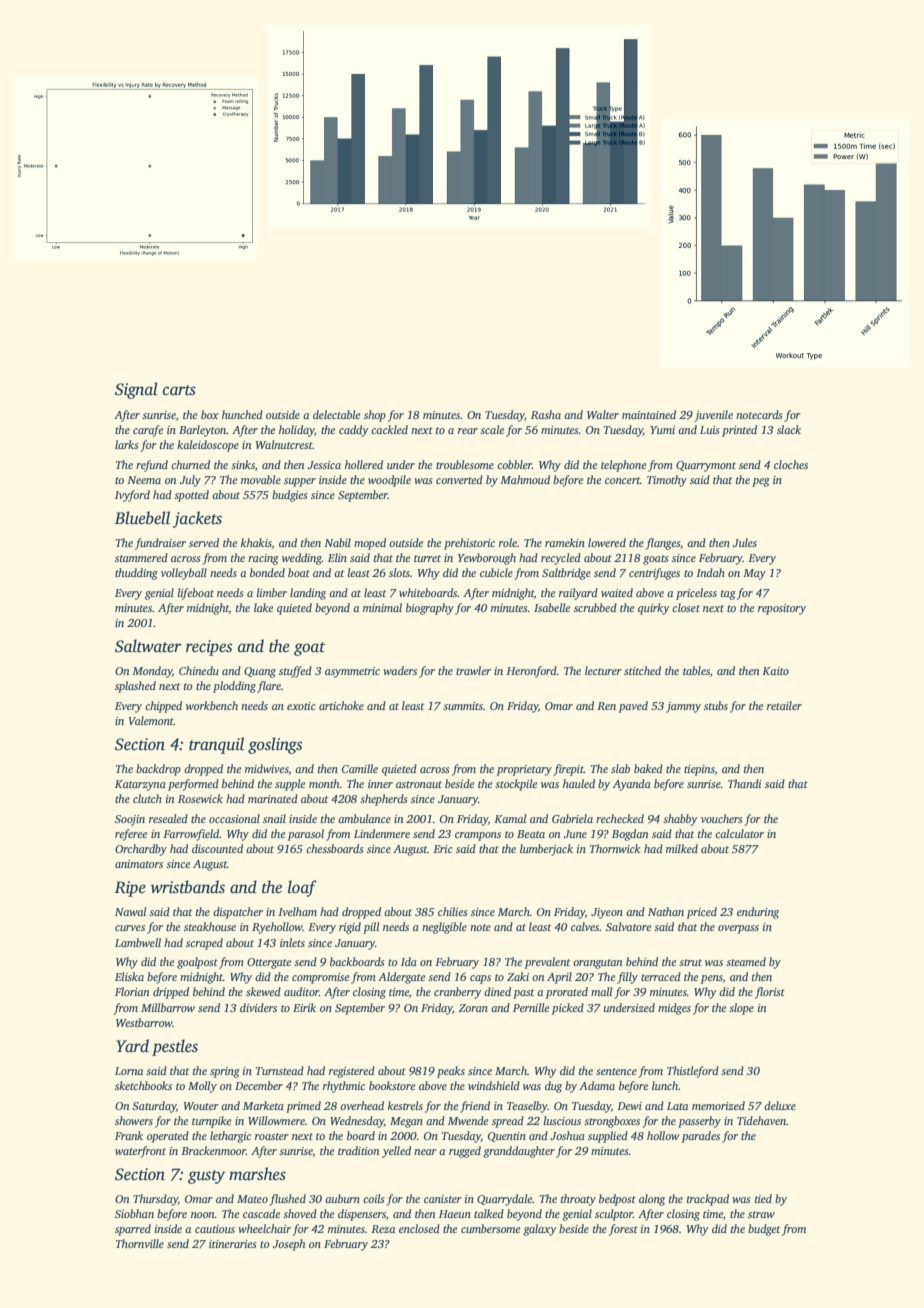 The image size is (924, 1308). I want to click on discounted, so click(217, 848).
